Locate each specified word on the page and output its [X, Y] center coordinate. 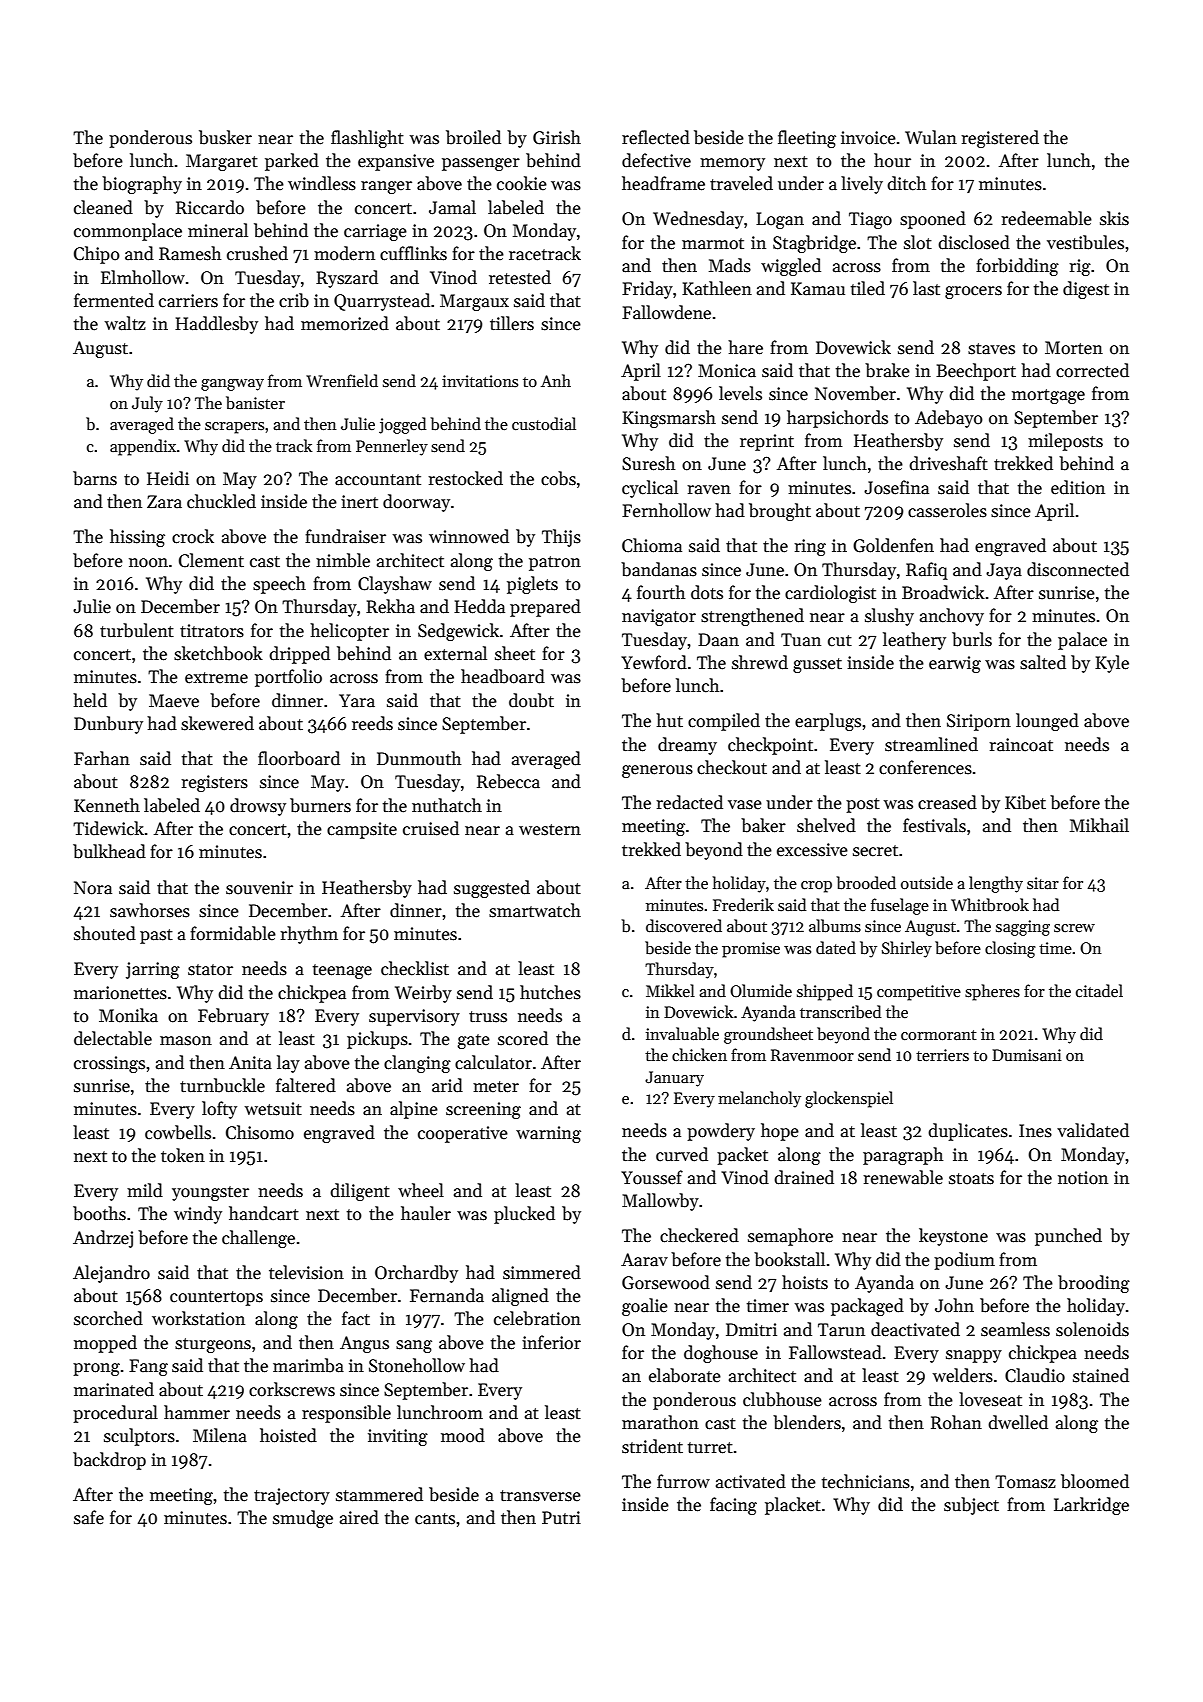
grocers [973, 292]
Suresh [648, 463]
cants [435, 1519]
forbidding [1017, 267]
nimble [343, 560]
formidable [233, 933]
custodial [544, 423]
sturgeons [213, 1345]
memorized [345, 323]
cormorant [939, 1035]
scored [523, 1038]
